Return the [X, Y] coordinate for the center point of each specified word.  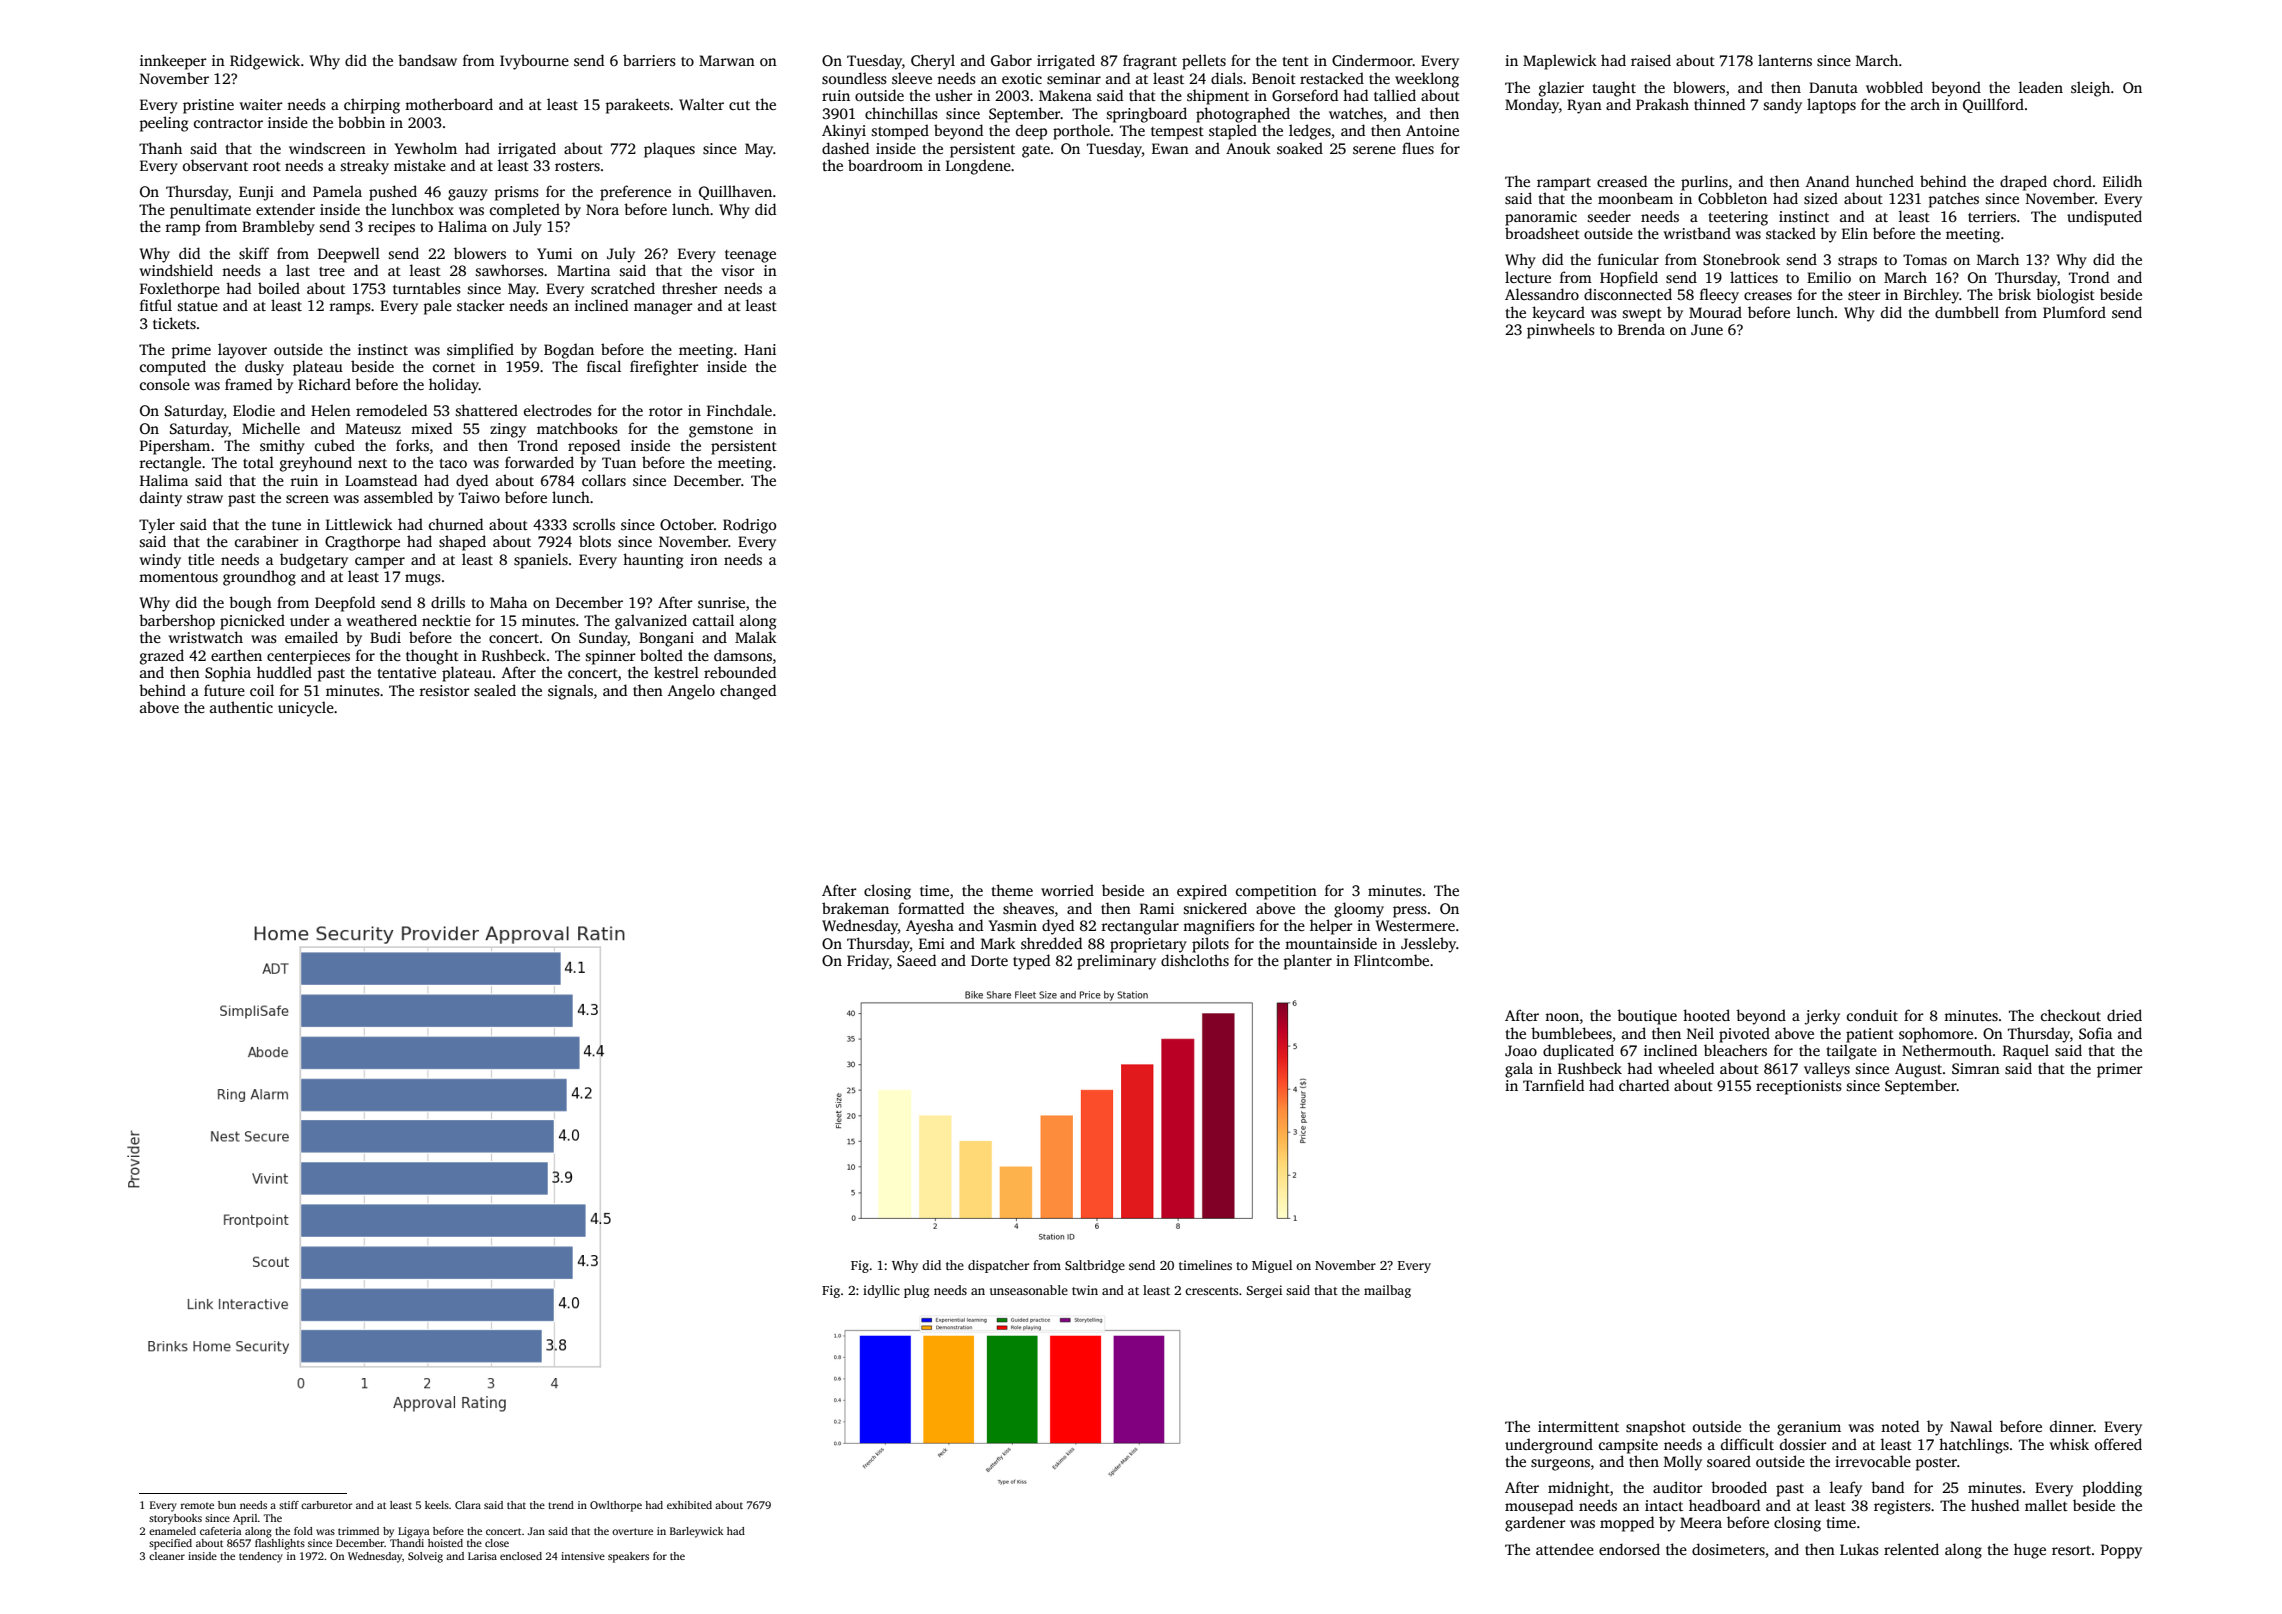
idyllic [881, 1291]
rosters [577, 166]
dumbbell [1967, 312]
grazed [162, 657]
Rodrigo [749, 526]
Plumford [2074, 312]
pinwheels [1561, 331]
